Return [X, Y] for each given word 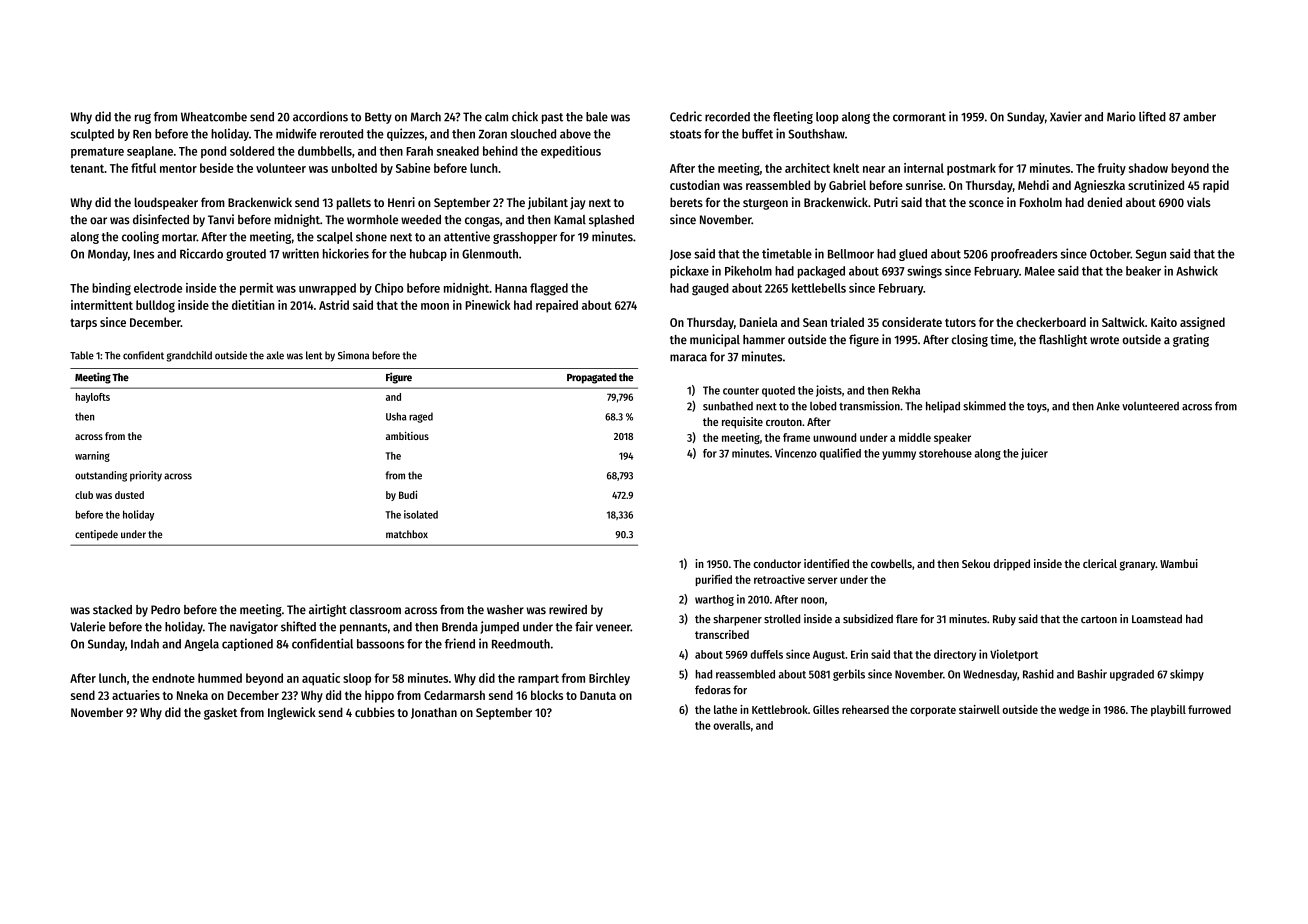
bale [597, 117]
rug [143, 119]
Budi [408, 494]
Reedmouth [521, 644]
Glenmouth [490, 254]
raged [421, 417]
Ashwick [1197, 271]
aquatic [321, 679]
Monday [108, 255]
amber [1199, 117]
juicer [1034, 454]
